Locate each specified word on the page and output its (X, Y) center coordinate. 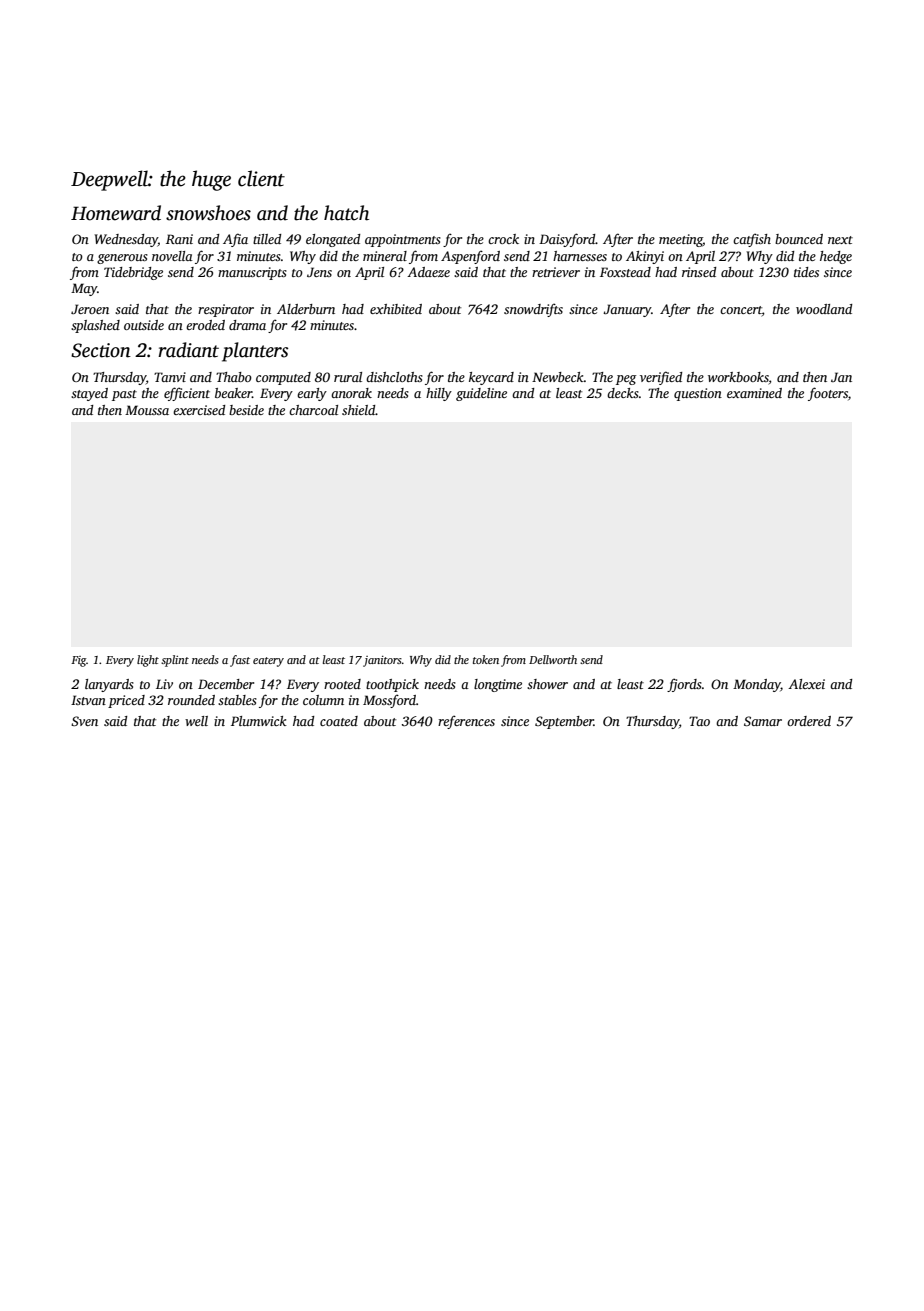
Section (101, 350)
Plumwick (259, 721)
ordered (809, 721)
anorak (351, 393)
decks (623, 393)
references (466, 722)
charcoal (313, 410)
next (840, 240)
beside (246, 410)
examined (754, 393)
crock (503, 239)
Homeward (116, 213)
